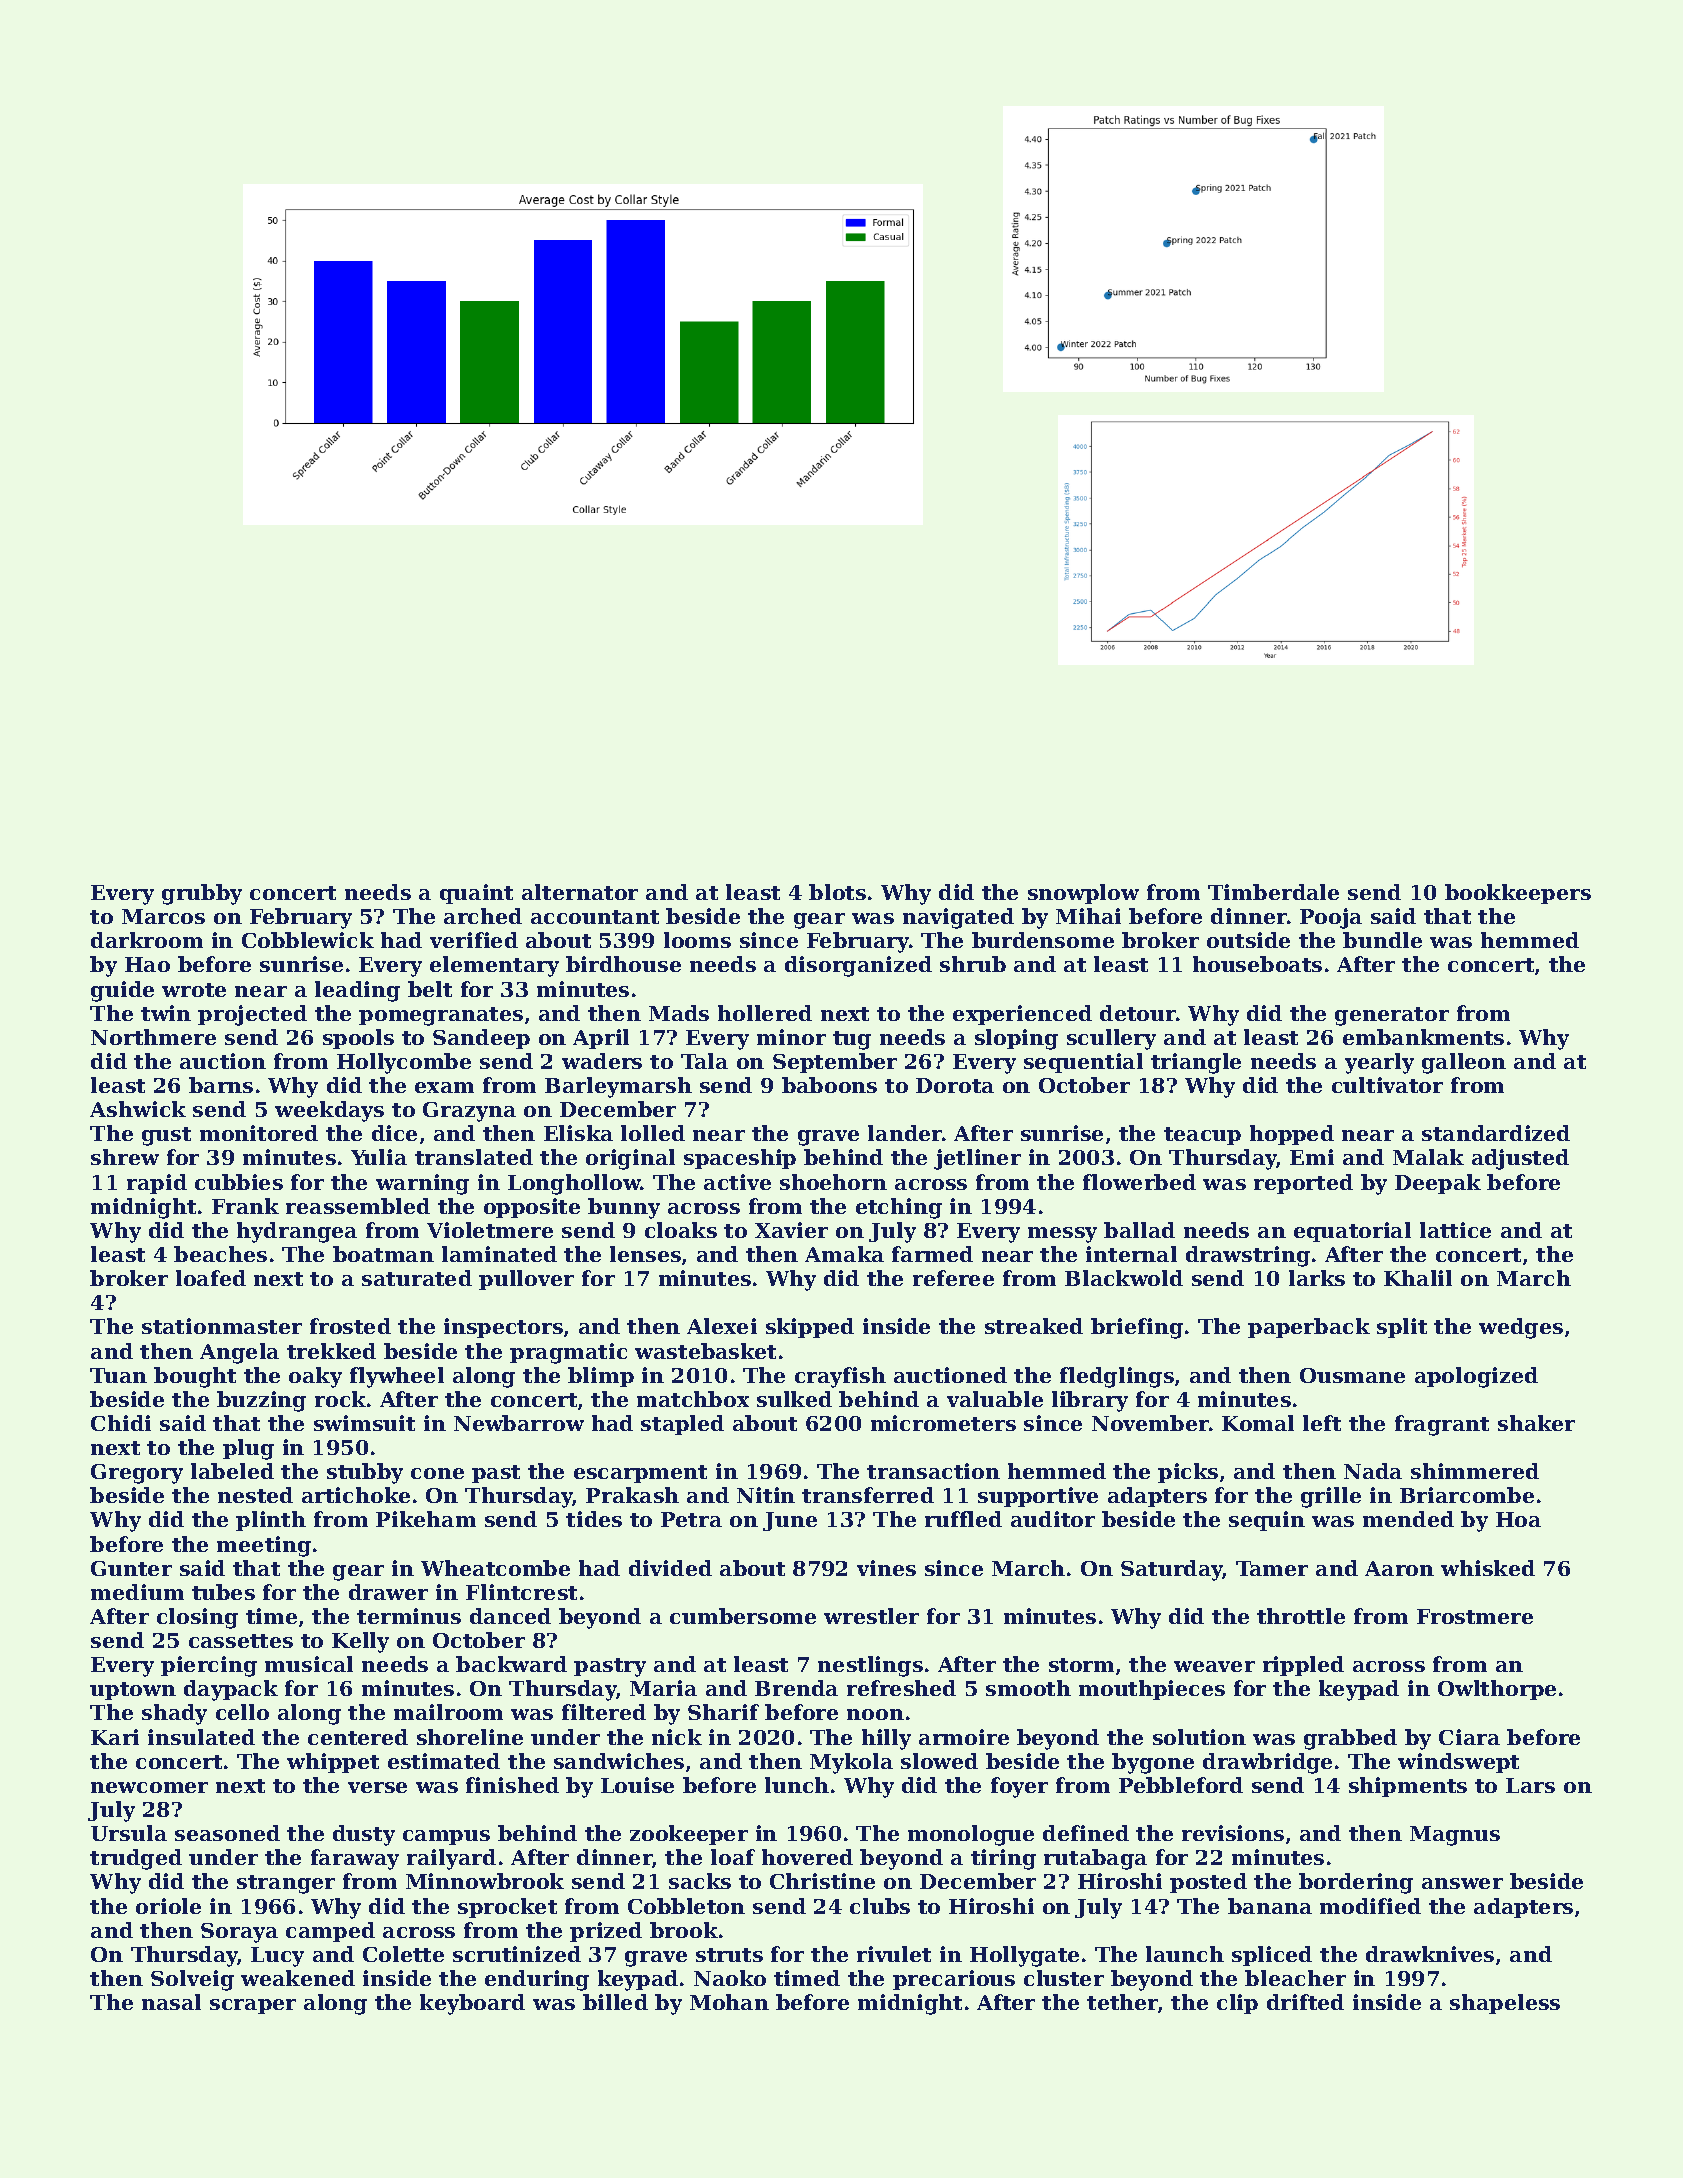  I want to click on bundle, so click(1382, 940).
